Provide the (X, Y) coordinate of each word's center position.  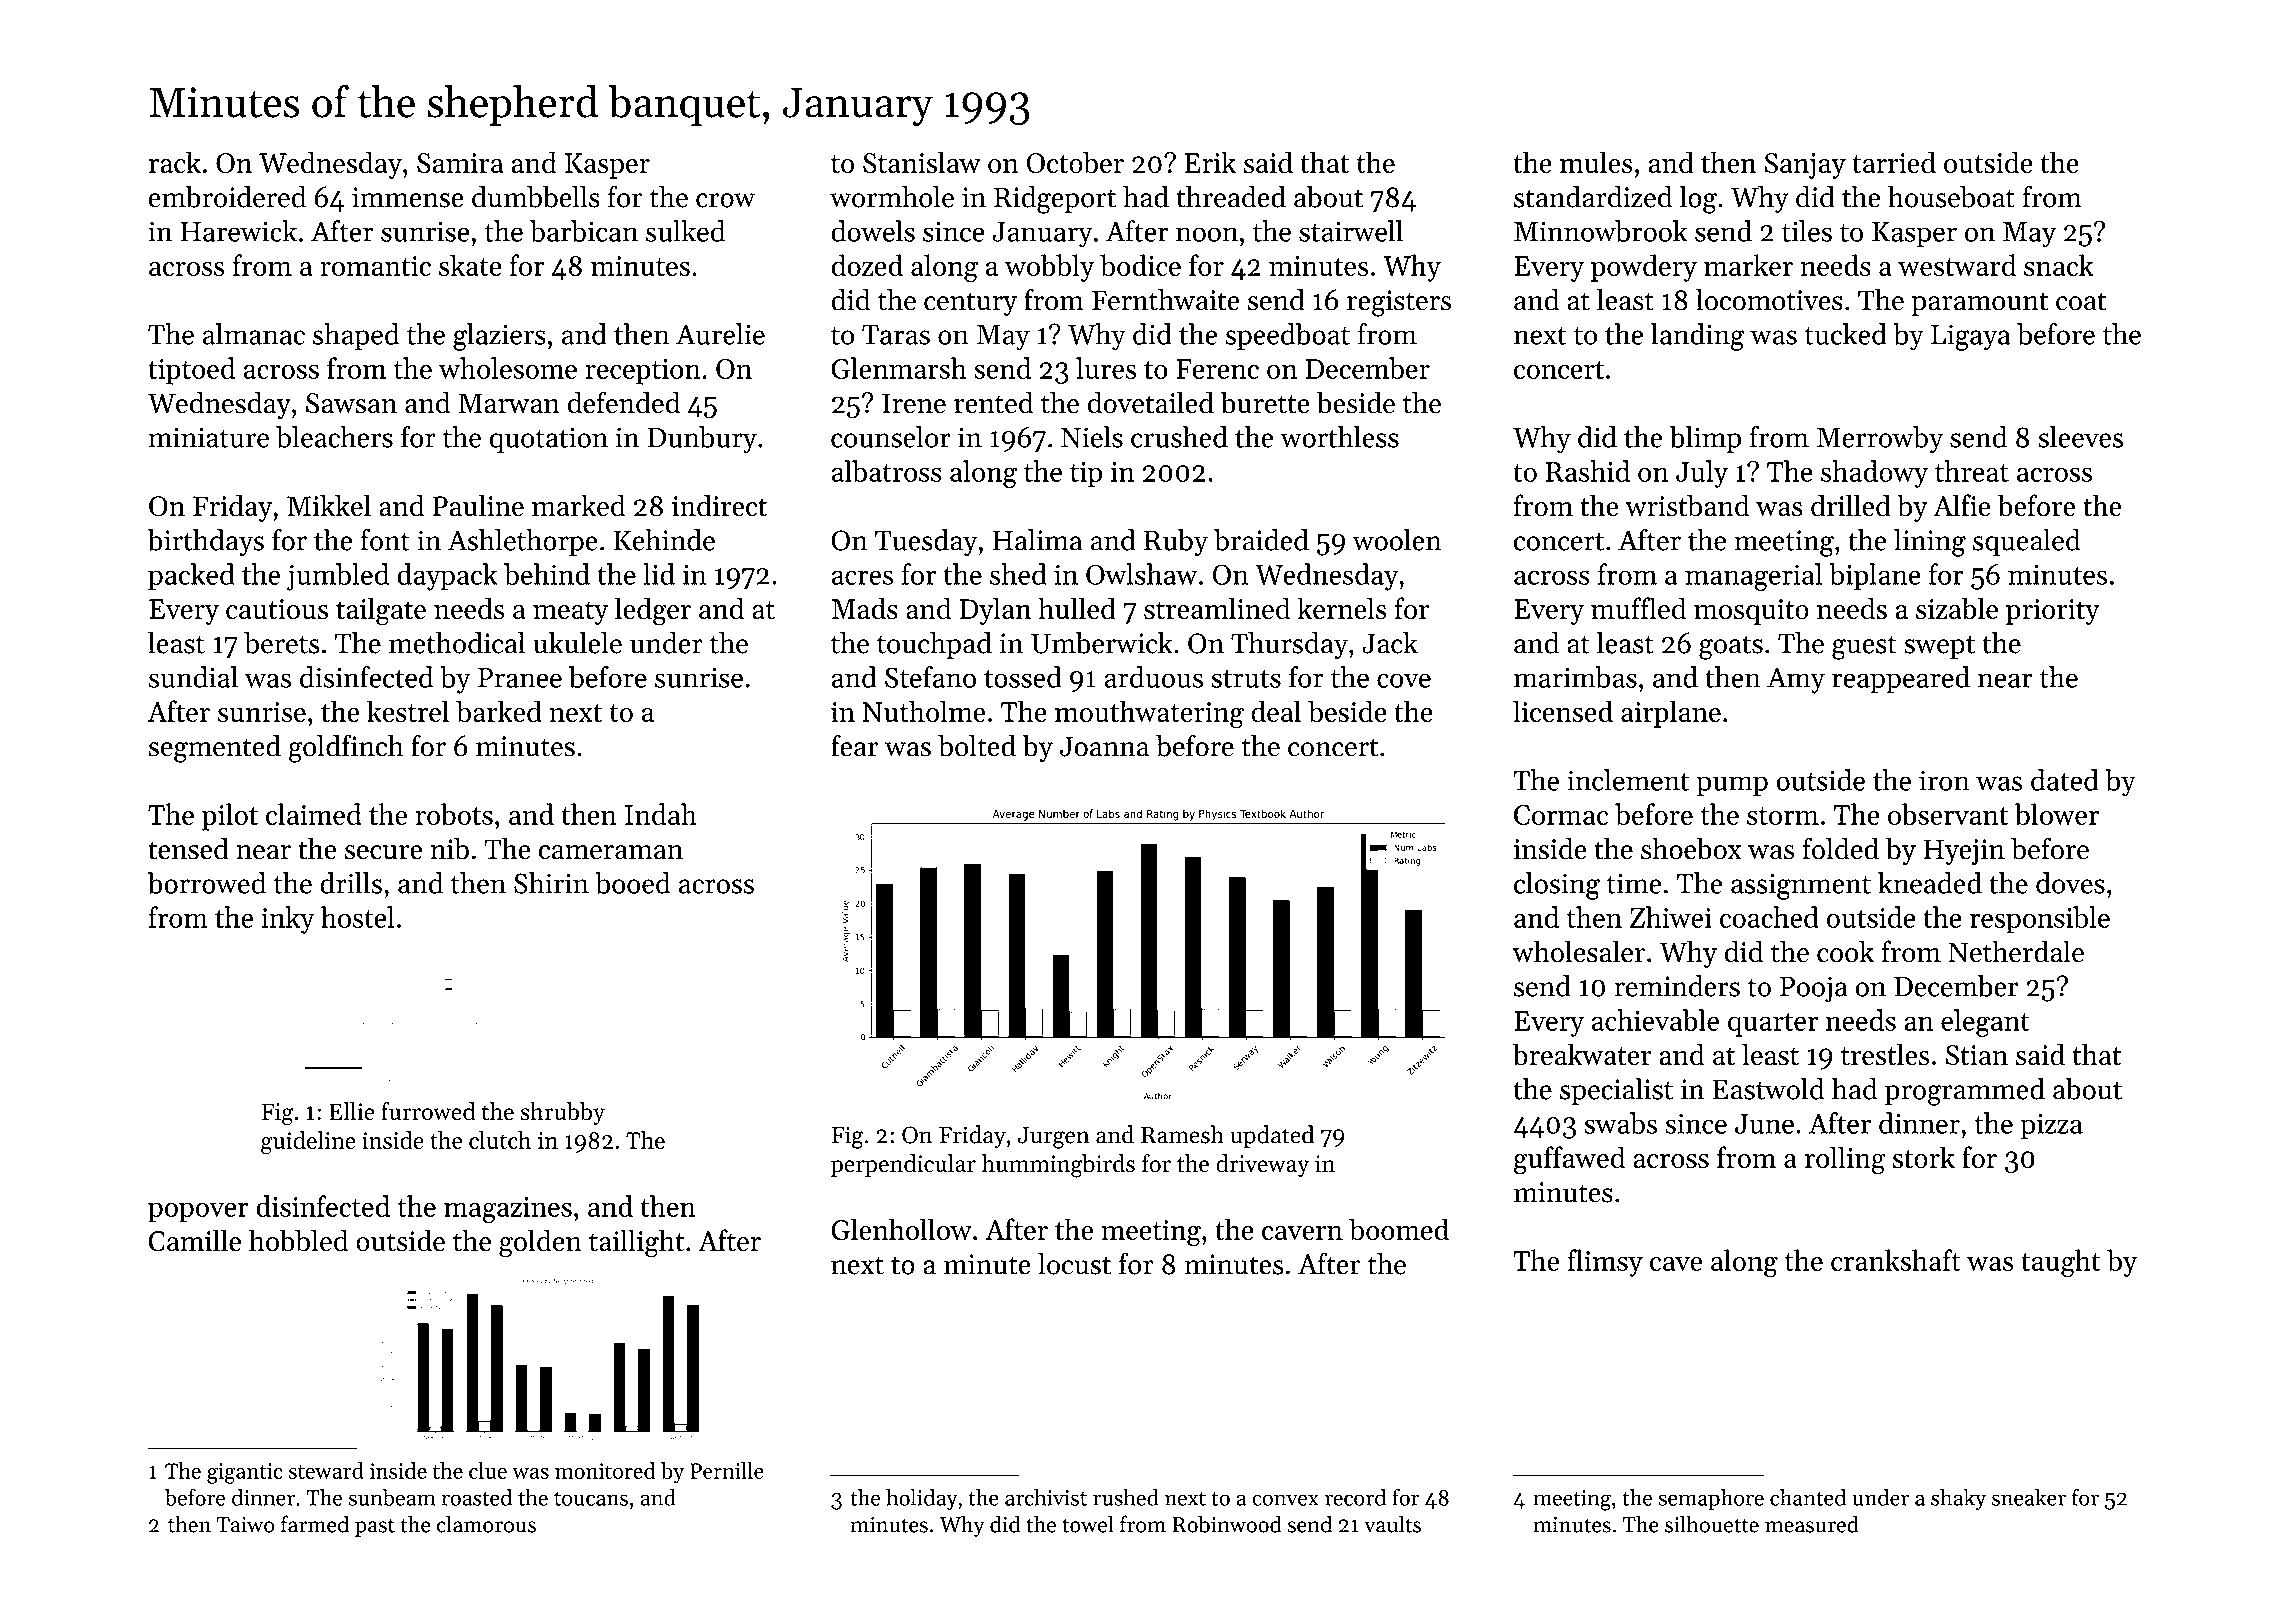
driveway (1262, 1165)
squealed (2027, 543)
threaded (1231, 197)
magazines (508, 1210)
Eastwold (1768, 1089)
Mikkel (329, 505)
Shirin (551, 883)
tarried (1894, 162)
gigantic (245, 1473)
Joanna (1104, 746)
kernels (1342, 608)
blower (2057, 814)
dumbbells (536, 197)
